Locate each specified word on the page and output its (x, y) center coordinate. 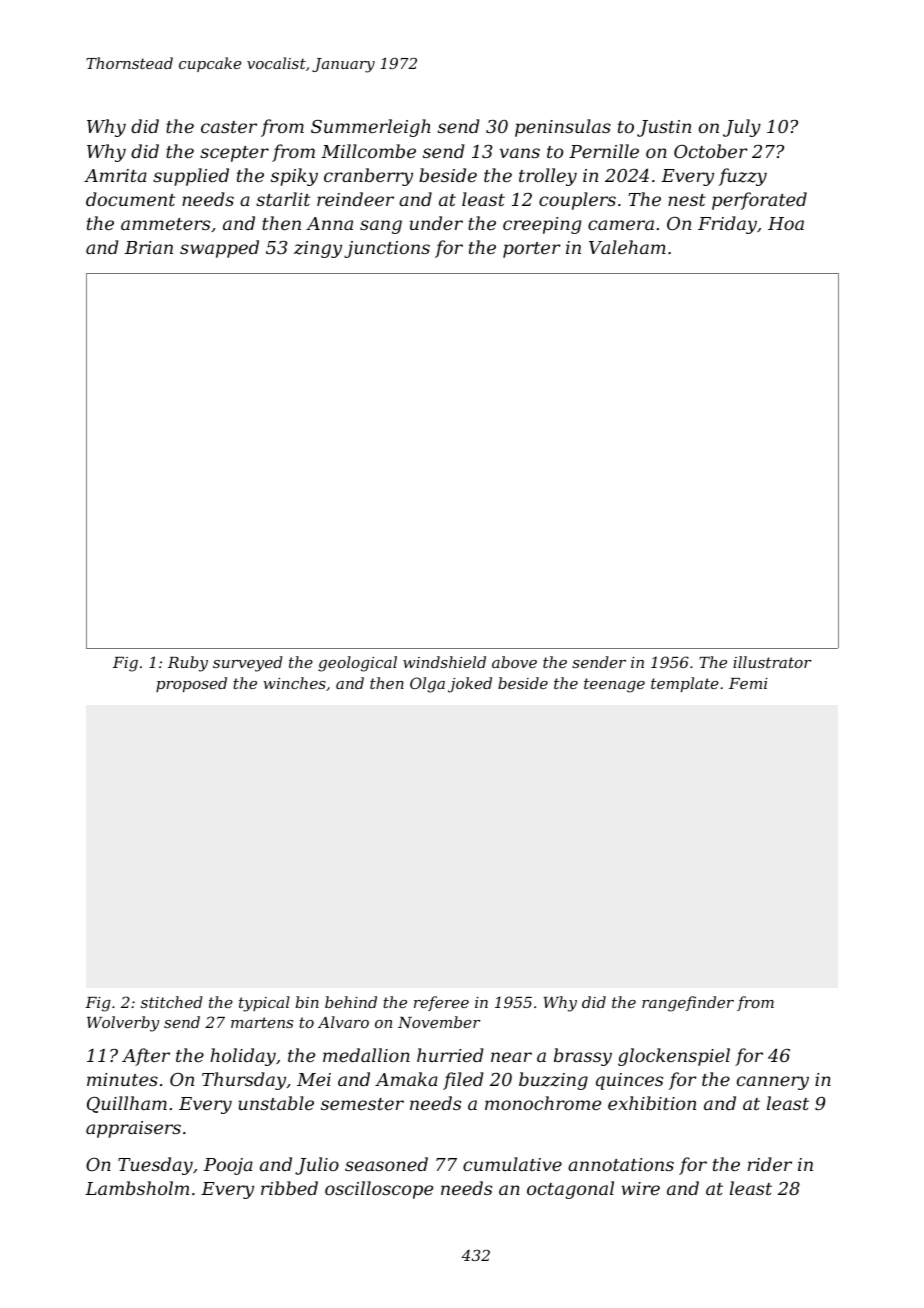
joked (470, 685)
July (742, 128)
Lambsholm (137, 1188)
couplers (577, 201)
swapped (219, 249)
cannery (773, 1083)
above (514, 662)
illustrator (772, 662)
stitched (172, 1002)
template (685, 684)
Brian (149, 247)
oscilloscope (379, 1190)
